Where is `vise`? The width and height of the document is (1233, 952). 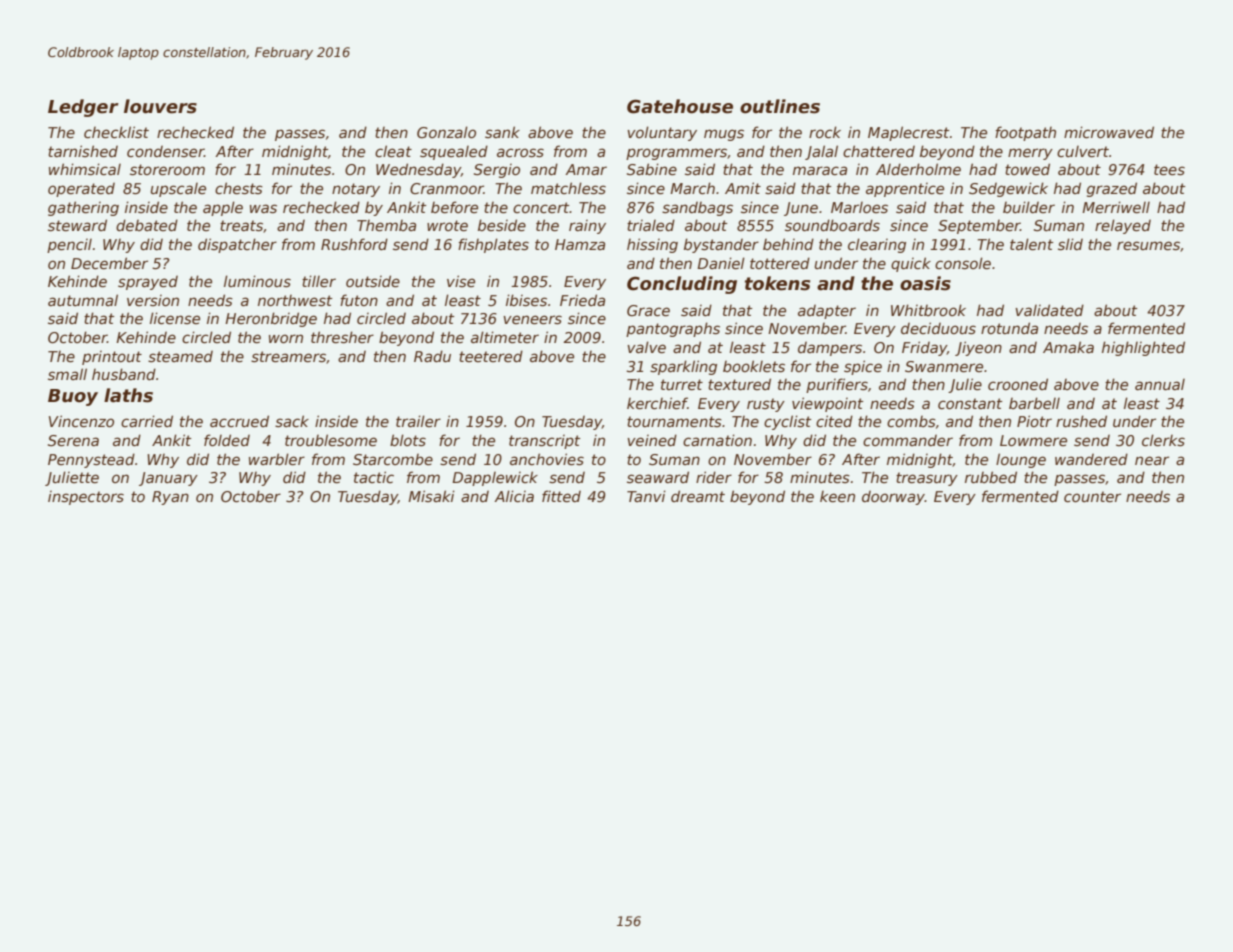
vise is located at coordinates (461, 281).
